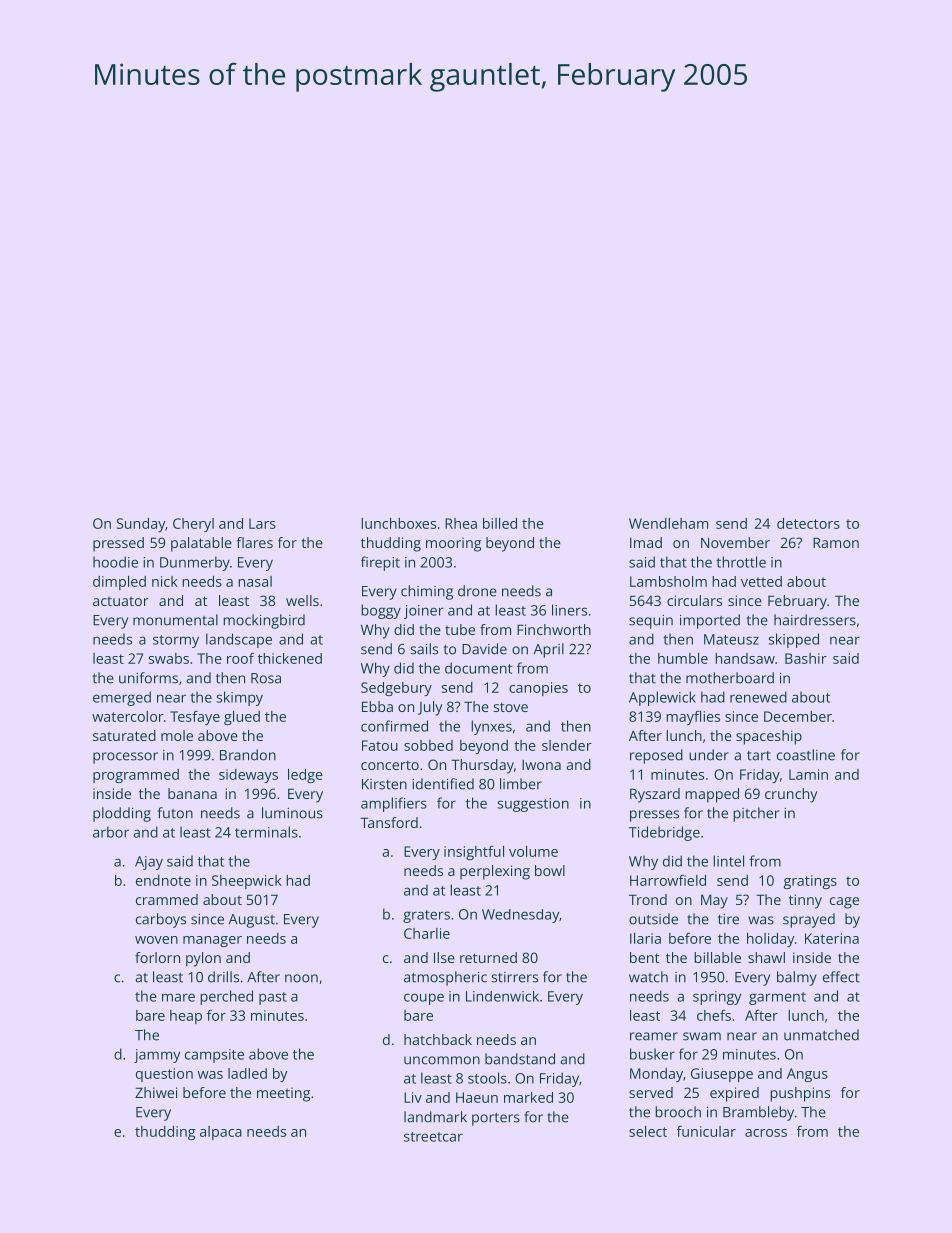 The height and width of the image is (1233, 952). Describe the element at coordinates (766, 1133) in the image. I see `across` at that location.
